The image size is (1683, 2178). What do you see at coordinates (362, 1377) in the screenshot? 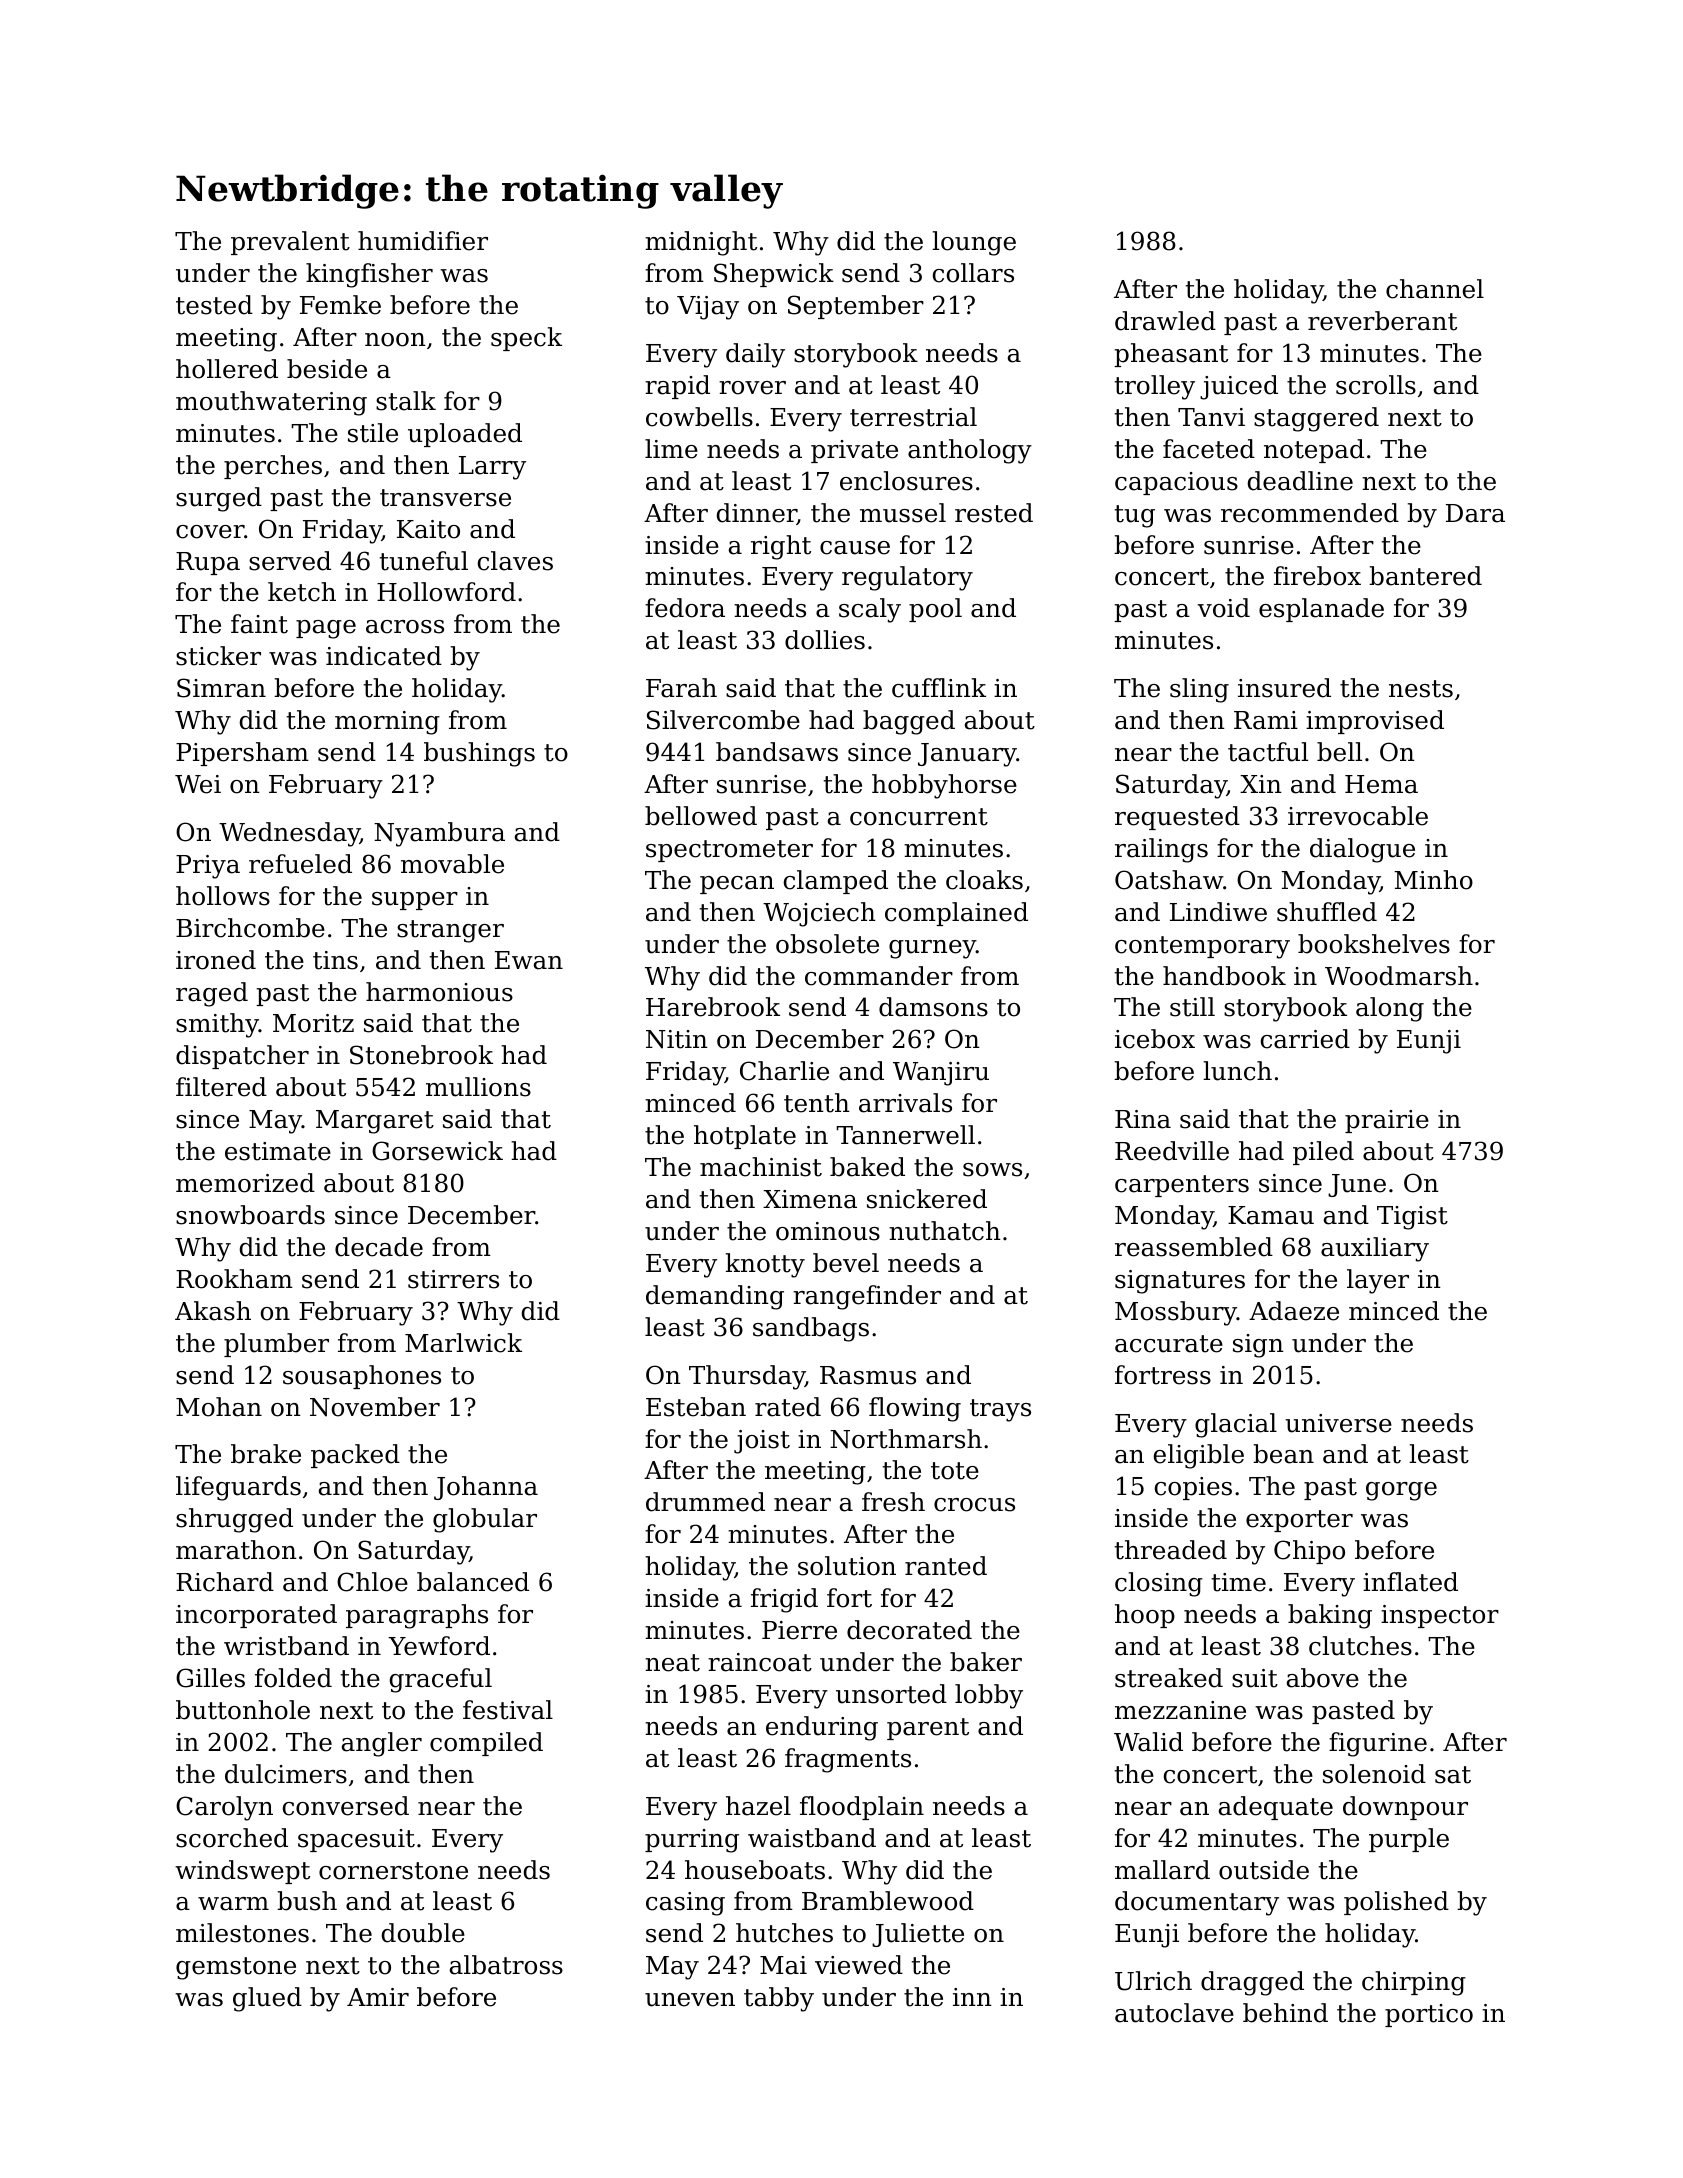
I see `sousaphones` at bounding box center [362, 1377].
